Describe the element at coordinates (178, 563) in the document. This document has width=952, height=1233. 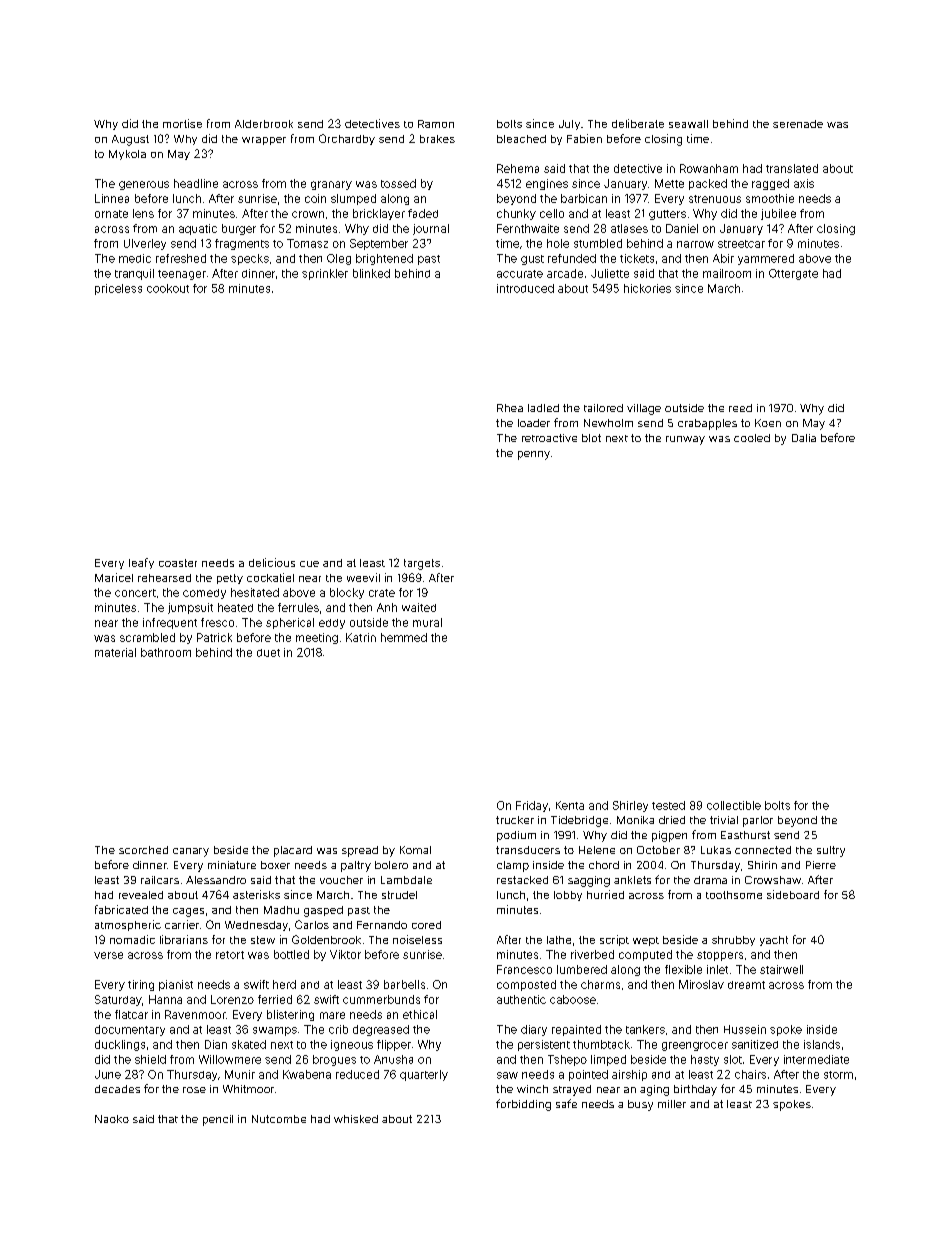
I see `coaster` at that location.
